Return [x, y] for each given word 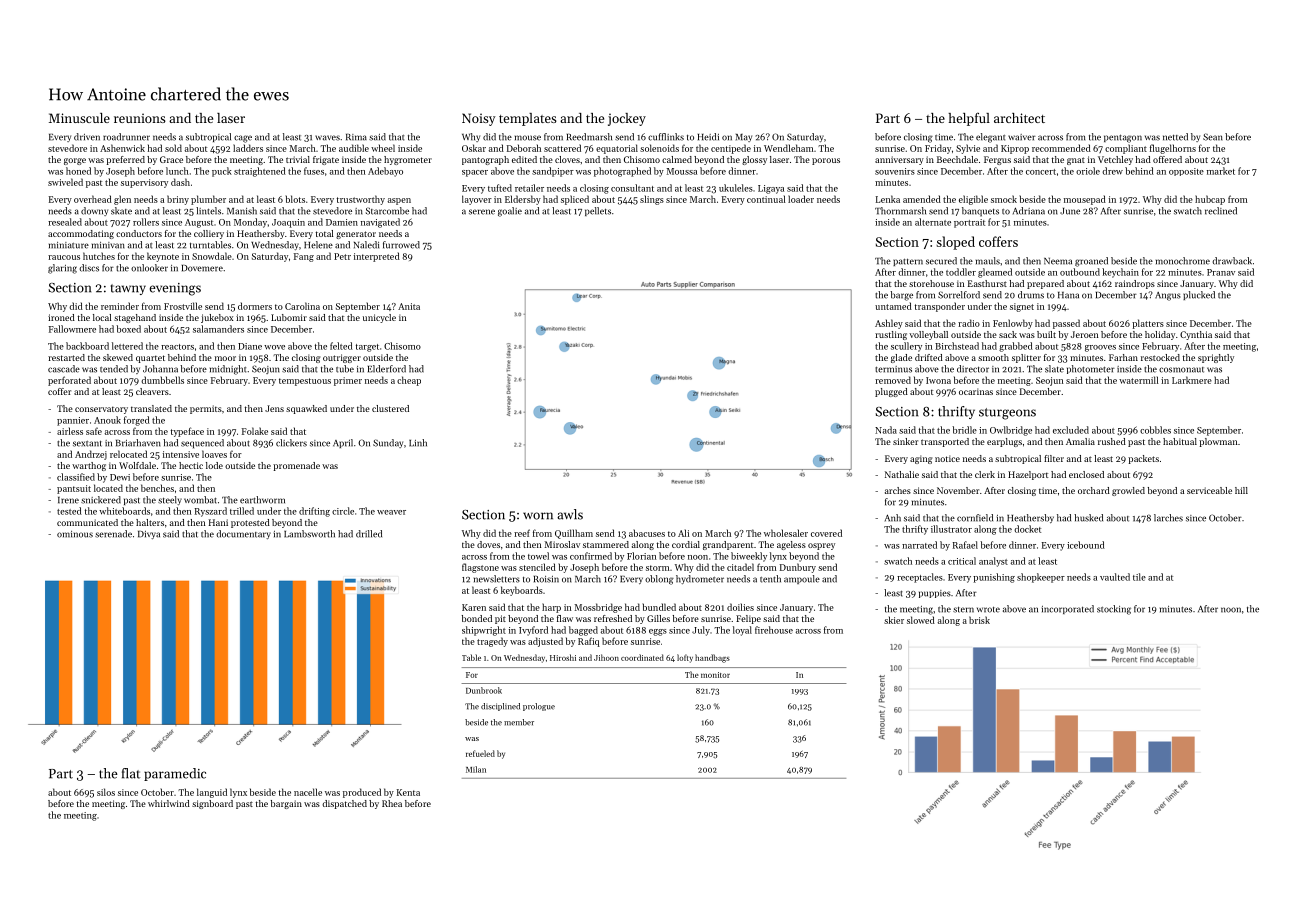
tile [1139, 577]
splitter [1026, 358]
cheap [409, 381]
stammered [606, 544]
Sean [1213, 137]
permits [206, 409]
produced [362, 793]
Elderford [387, 369]
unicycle [379, 318]
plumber [208, 200]
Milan [476, 769]
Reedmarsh [589, 137]
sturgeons [1007, 414]
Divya [149, 535]
